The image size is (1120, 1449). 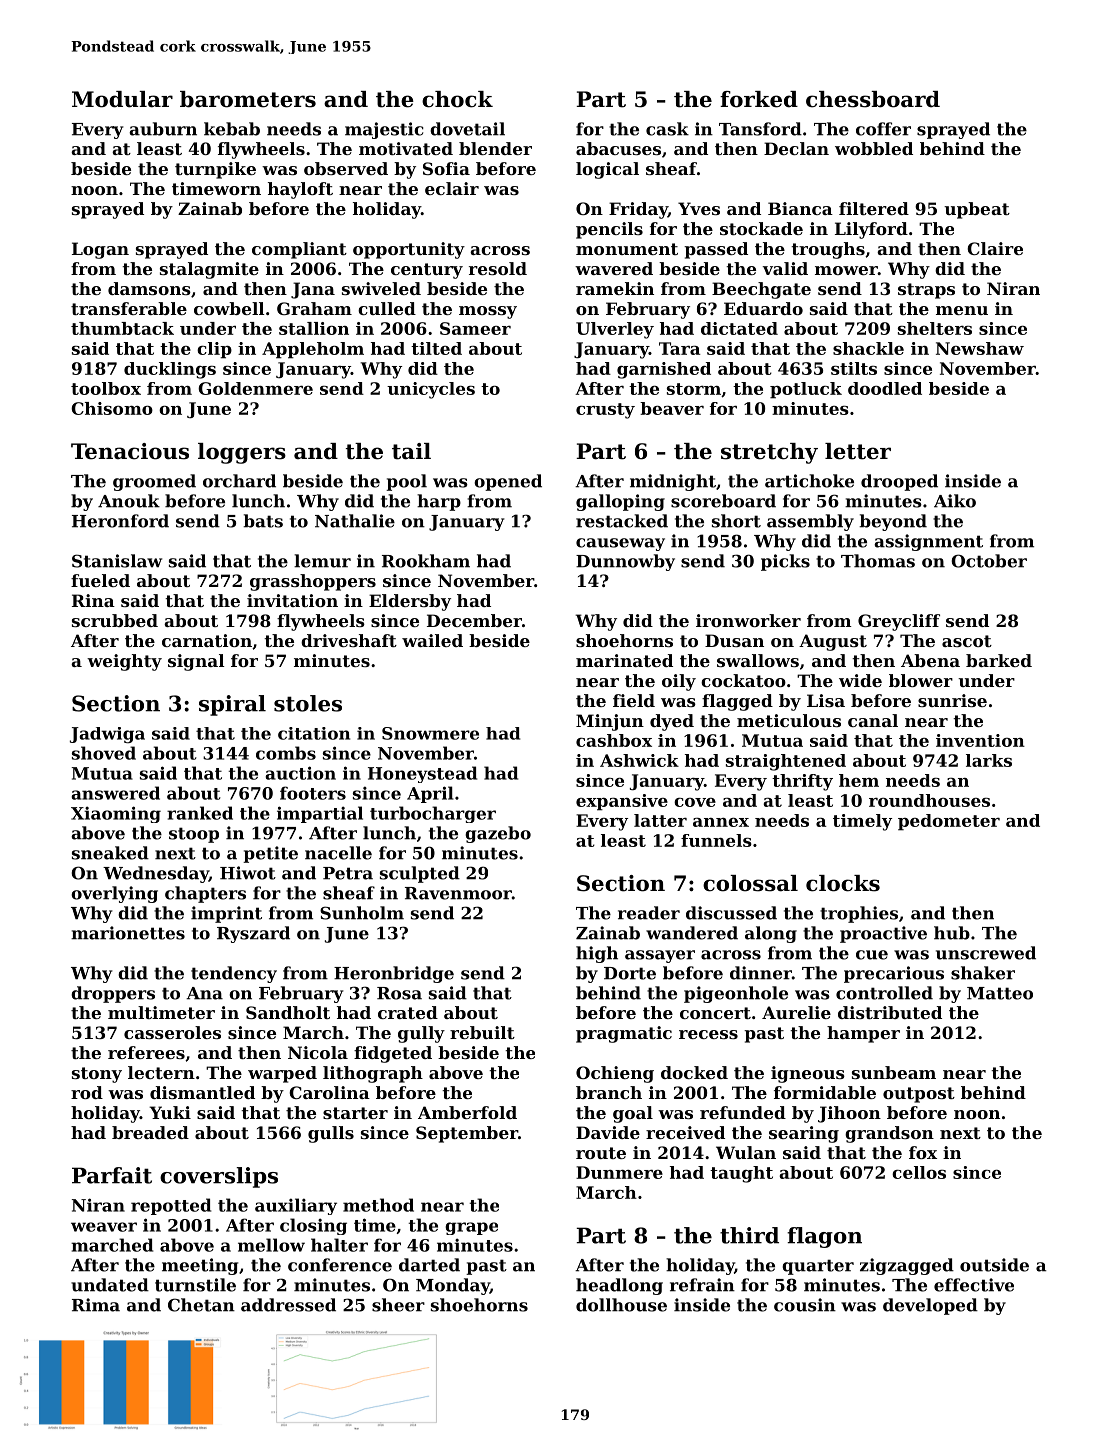 What do you see at coordinates (292, 600) in the screenshot?
I see `invitation` at bounding box center [292, 600].
